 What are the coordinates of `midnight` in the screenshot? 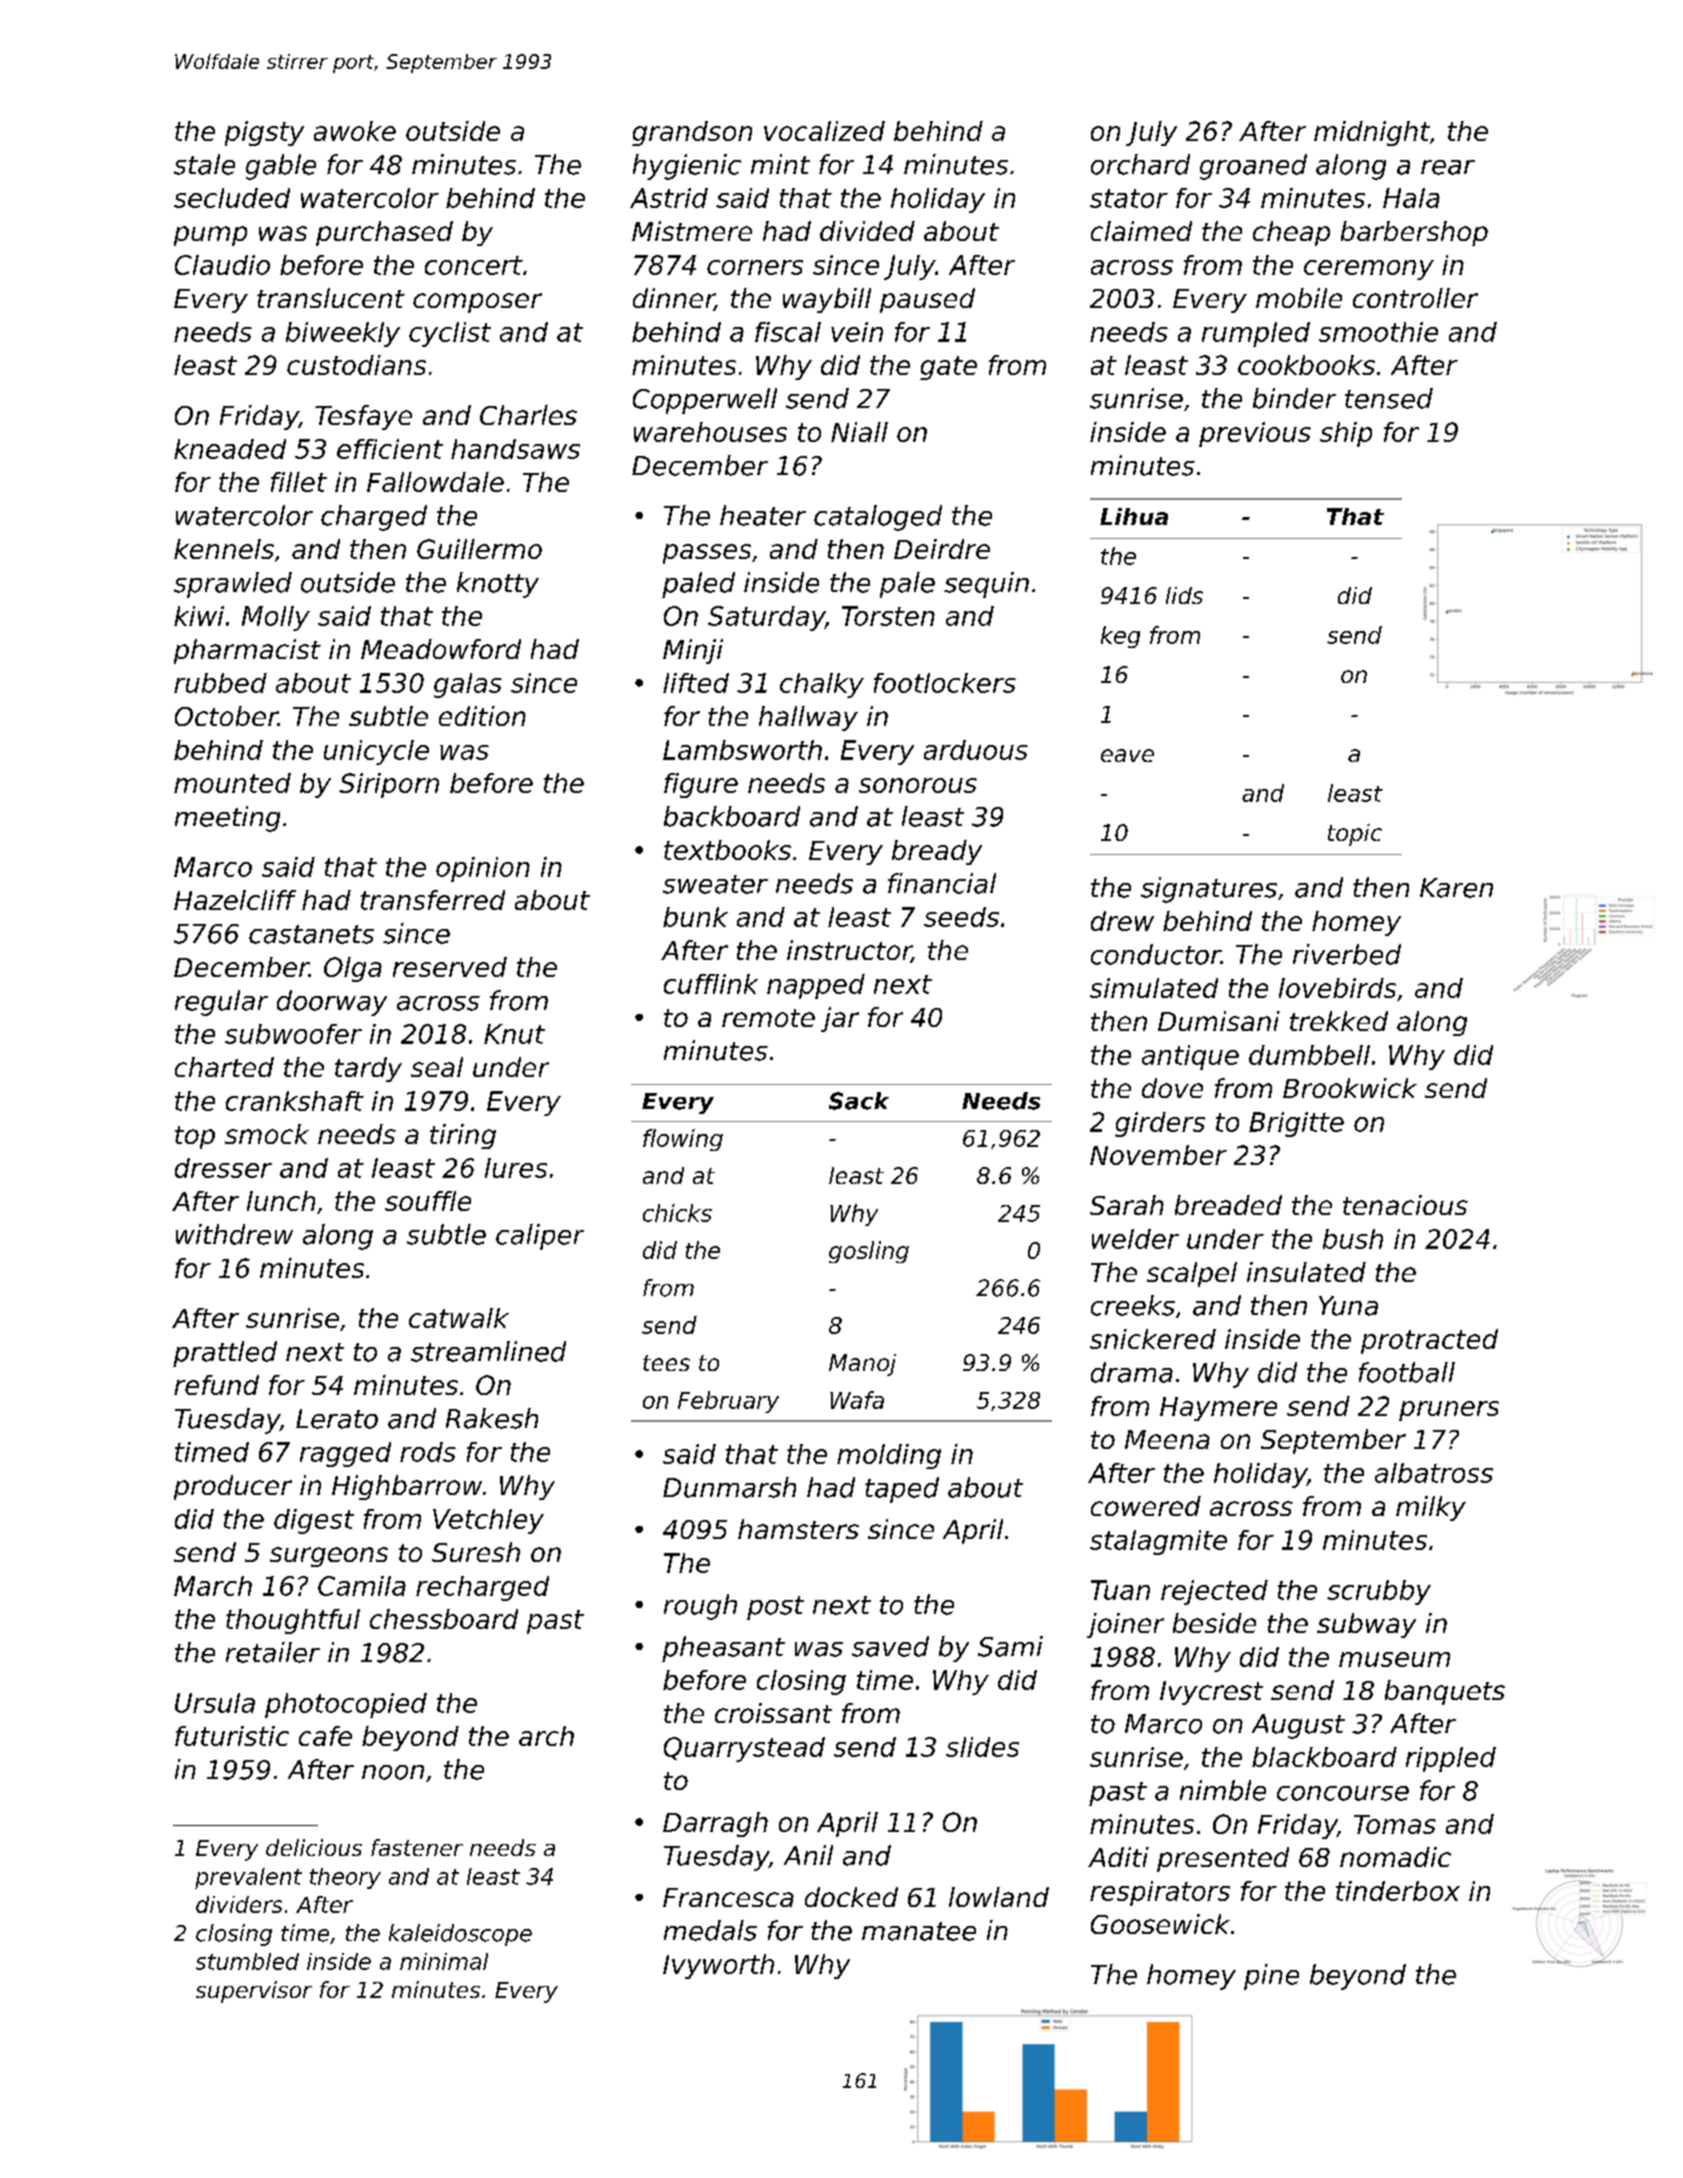 It's located at (1372, 133).
